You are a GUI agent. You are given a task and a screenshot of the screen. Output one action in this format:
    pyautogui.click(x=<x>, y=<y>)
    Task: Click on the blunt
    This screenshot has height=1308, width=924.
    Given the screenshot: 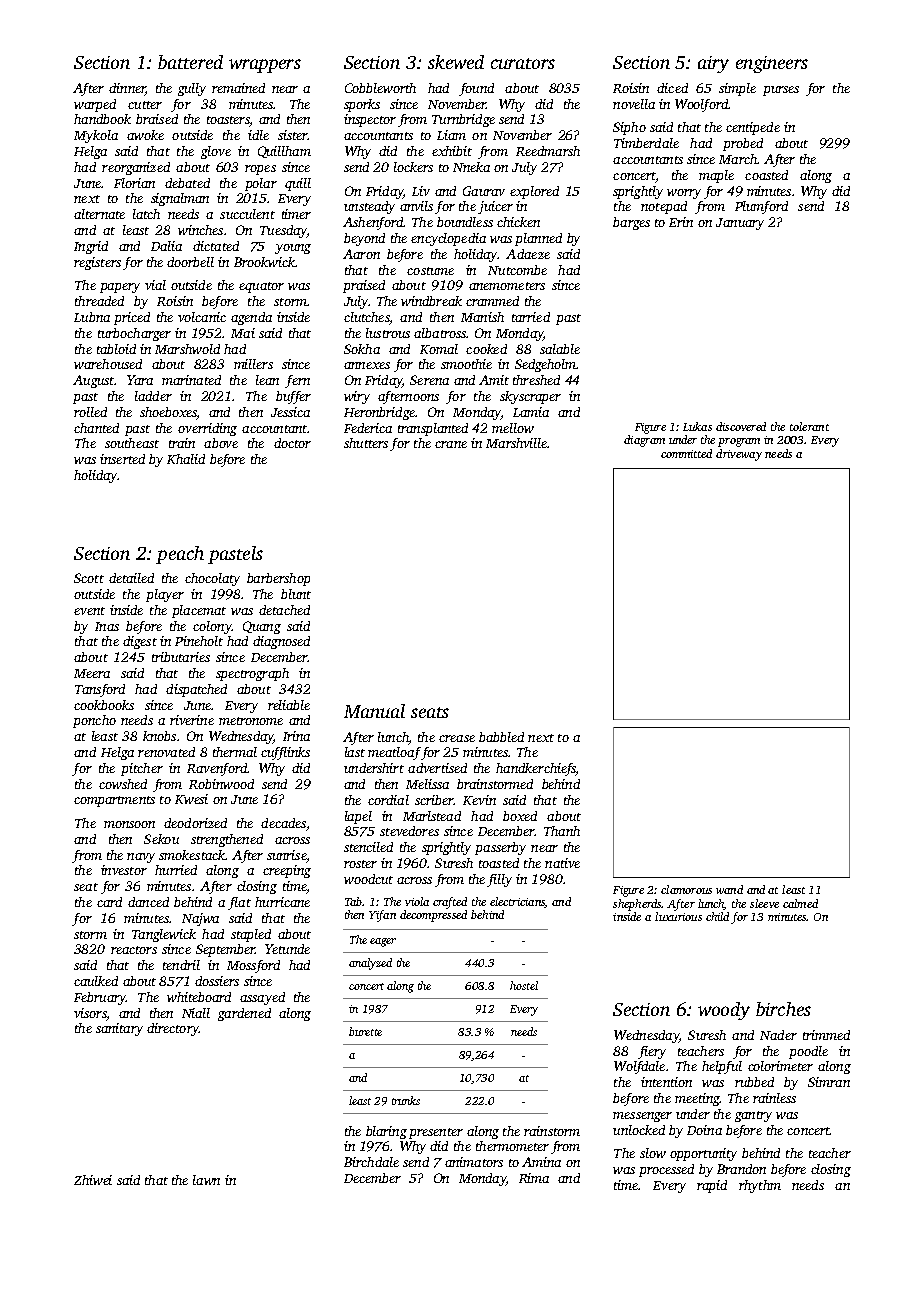 What is the action you would take?
    pyautogui.click(x=296, y=594)
